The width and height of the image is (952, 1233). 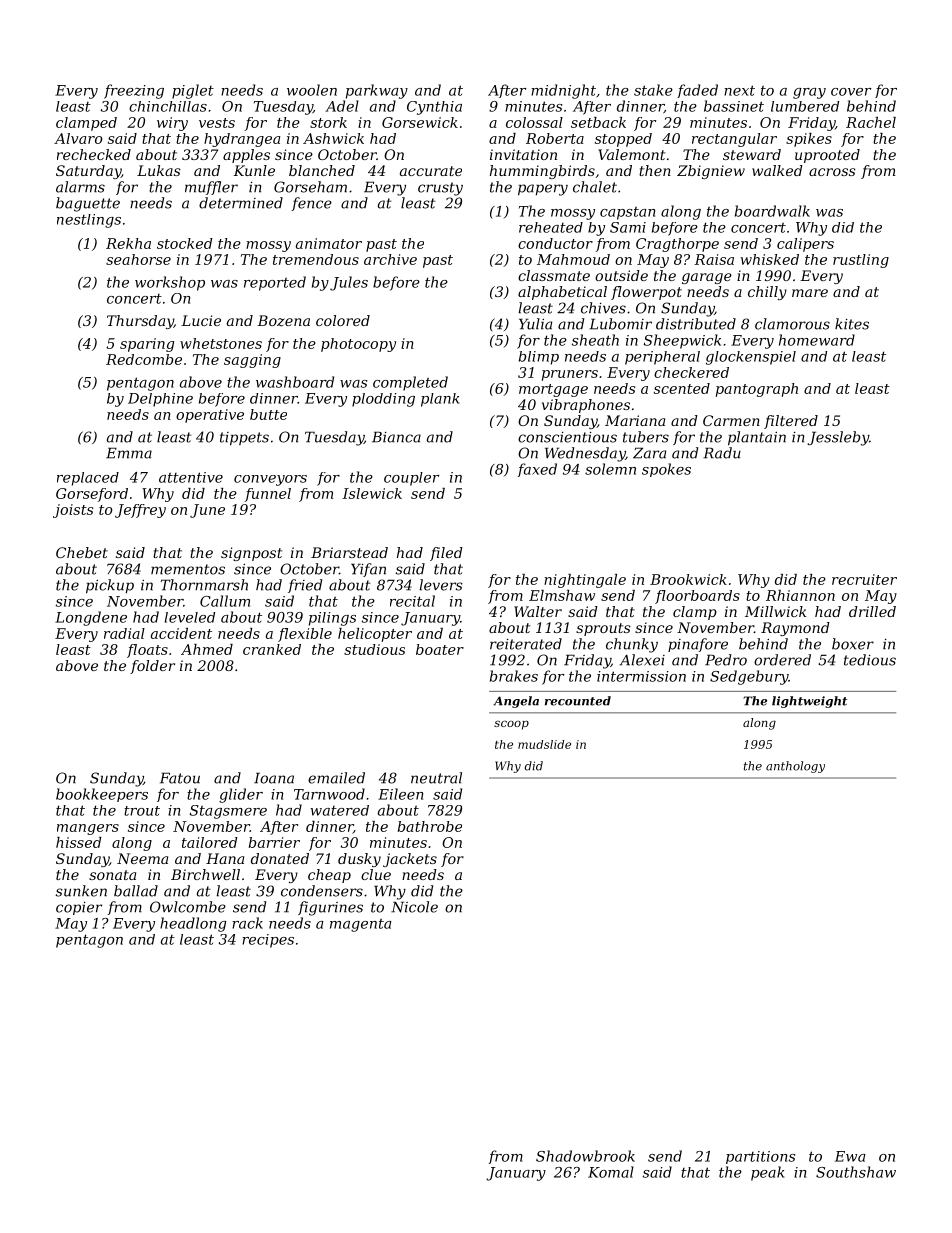 I want to click on freezing, so click(x=134, y=91).
